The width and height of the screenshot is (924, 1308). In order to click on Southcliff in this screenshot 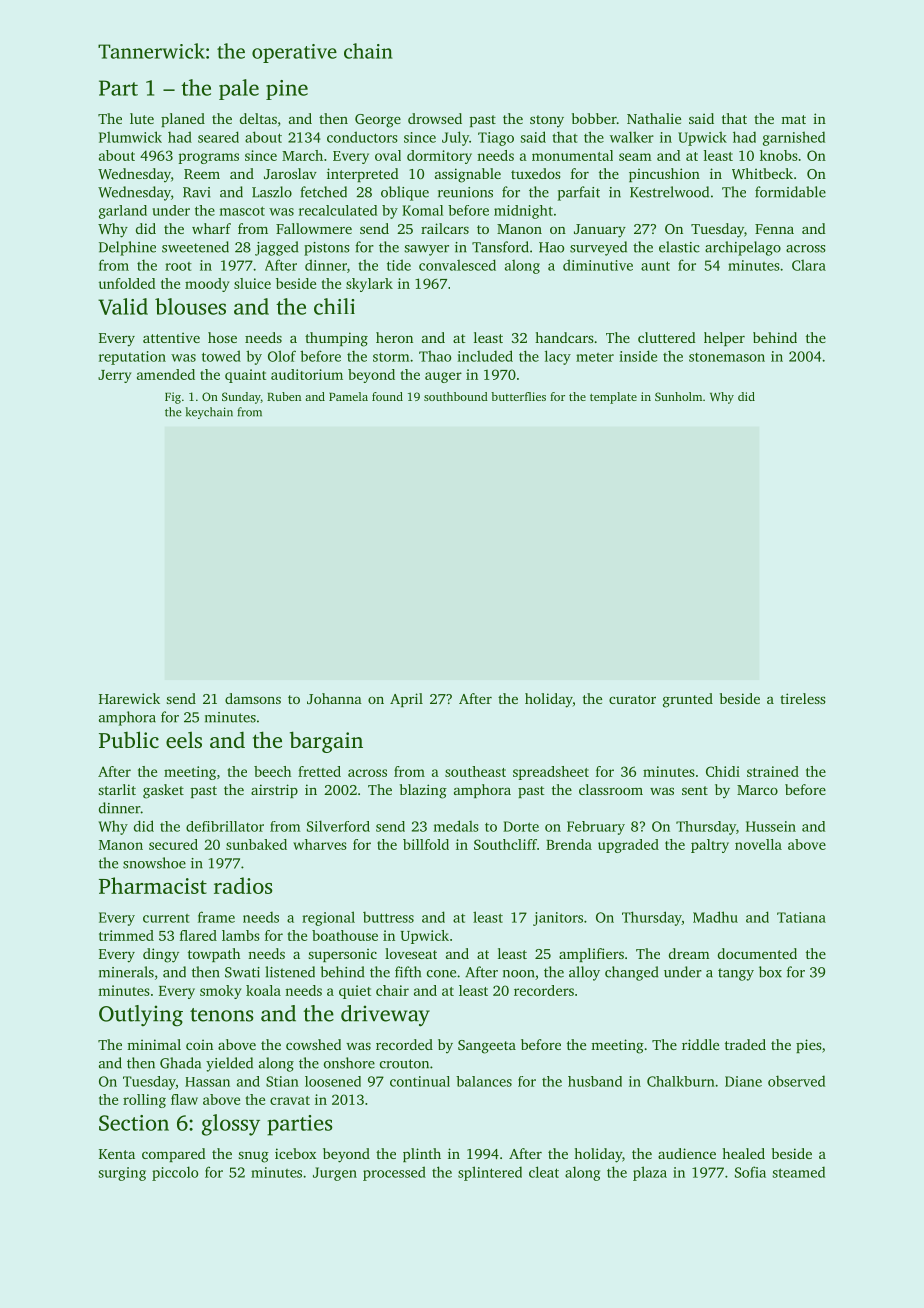, I will do `click(505, 844)`.
